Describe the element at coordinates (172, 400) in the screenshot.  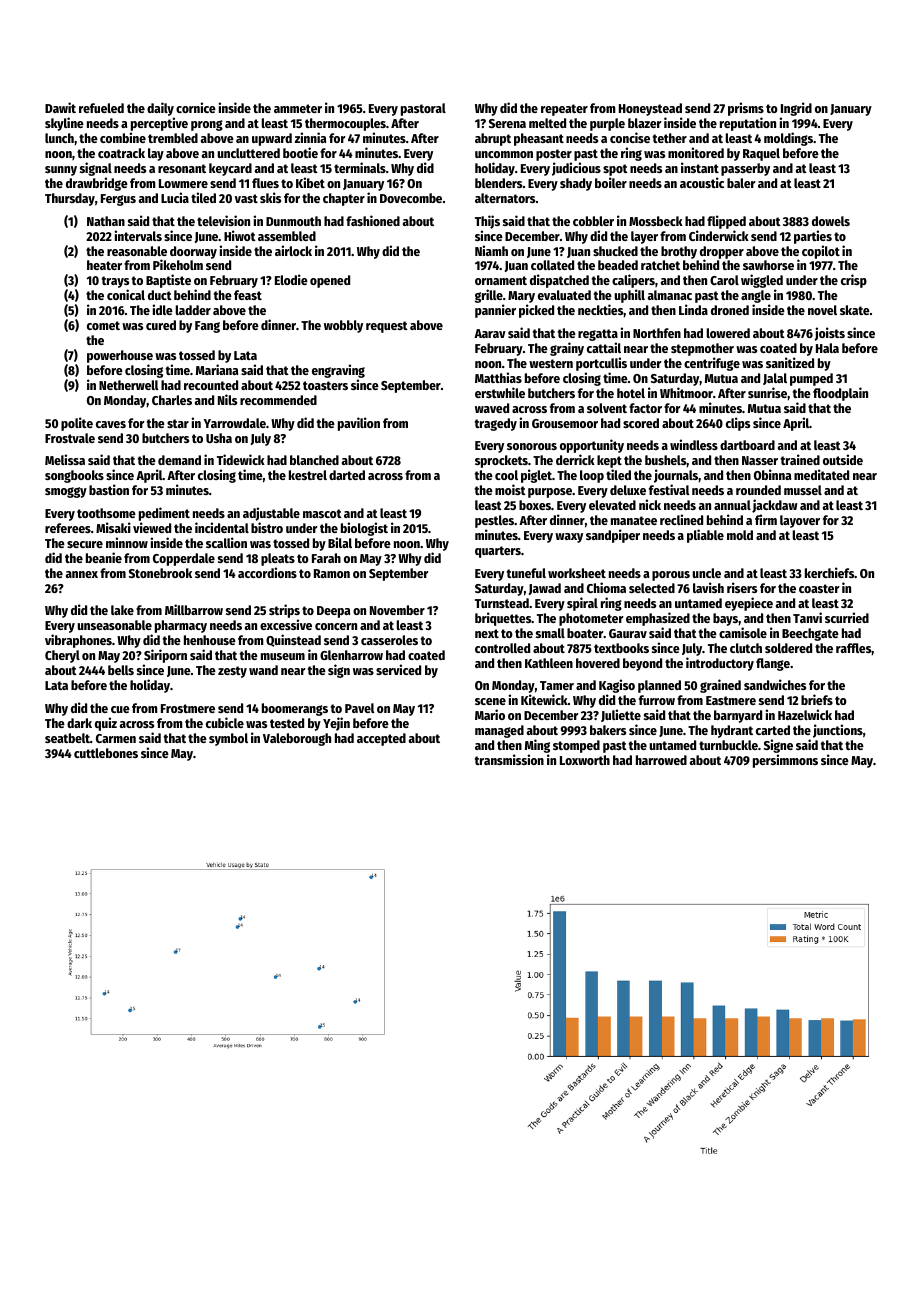
I see `Charles` at that location.
